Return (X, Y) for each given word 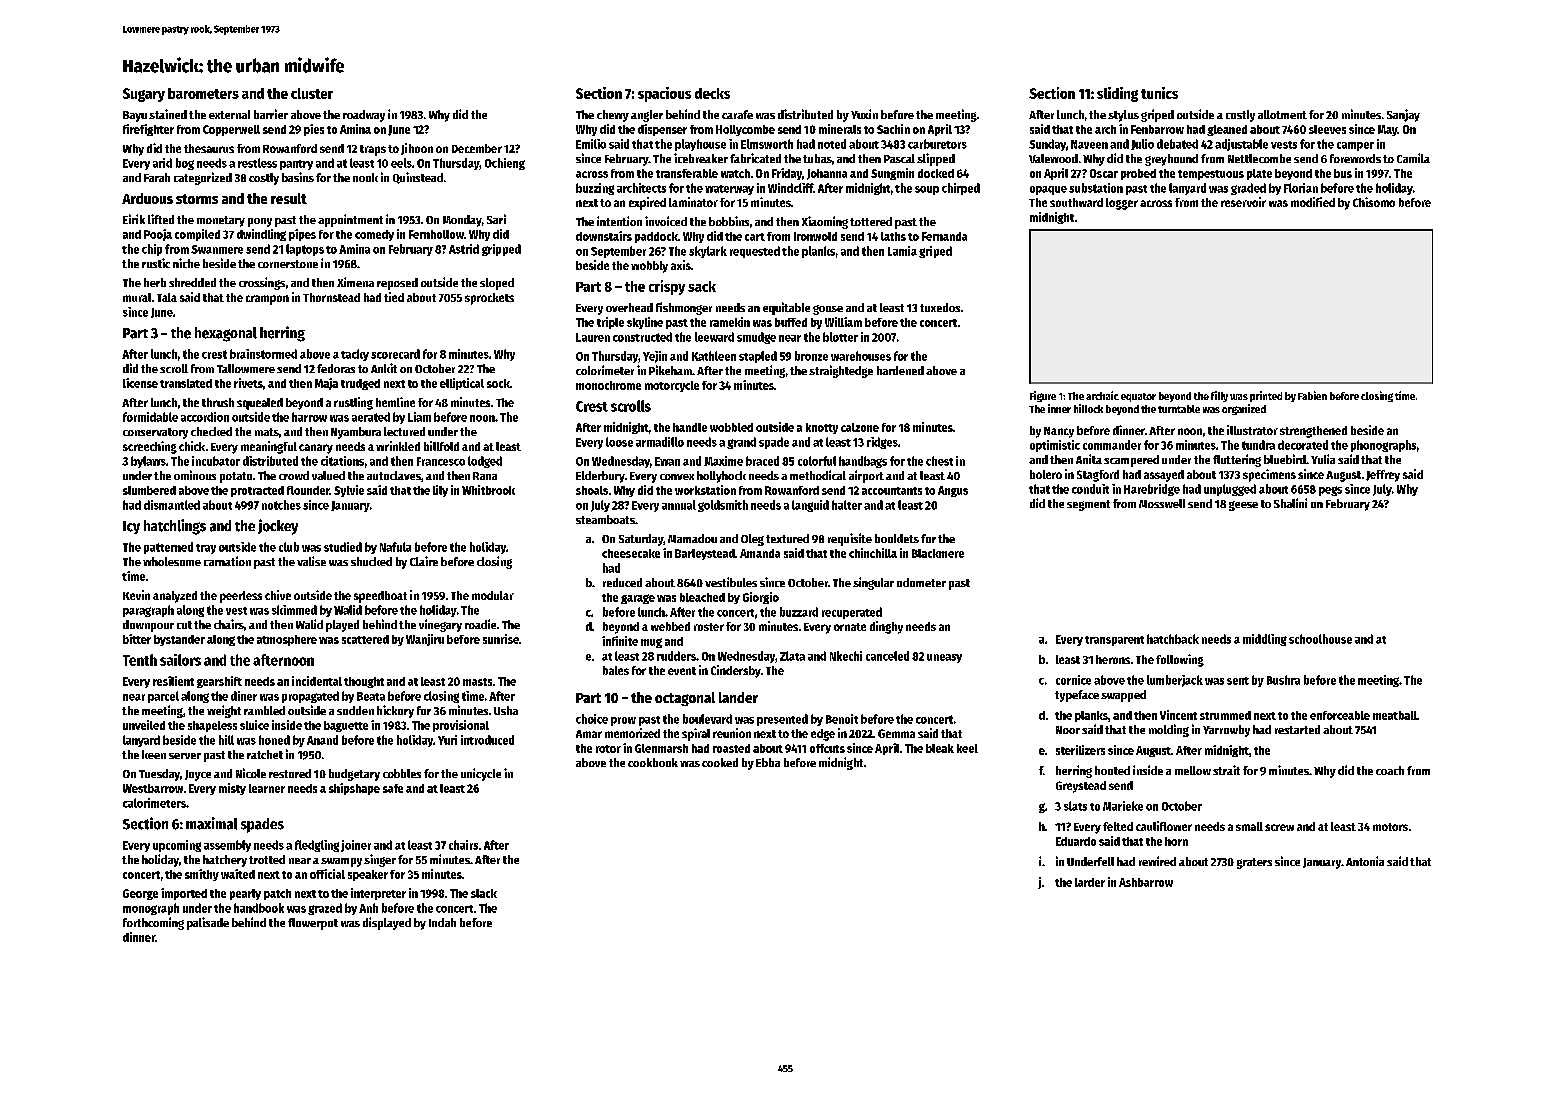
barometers (203, 93)
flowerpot (313, 924)
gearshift (219, 682)
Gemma (896, 733)
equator (1138, 397)
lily (440, 491)
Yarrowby (1226, 731)
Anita (1089, 459)
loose (619, 442)
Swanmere (217, 249)
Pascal (899, 158)
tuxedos (940, 307)
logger (1122, 204)
